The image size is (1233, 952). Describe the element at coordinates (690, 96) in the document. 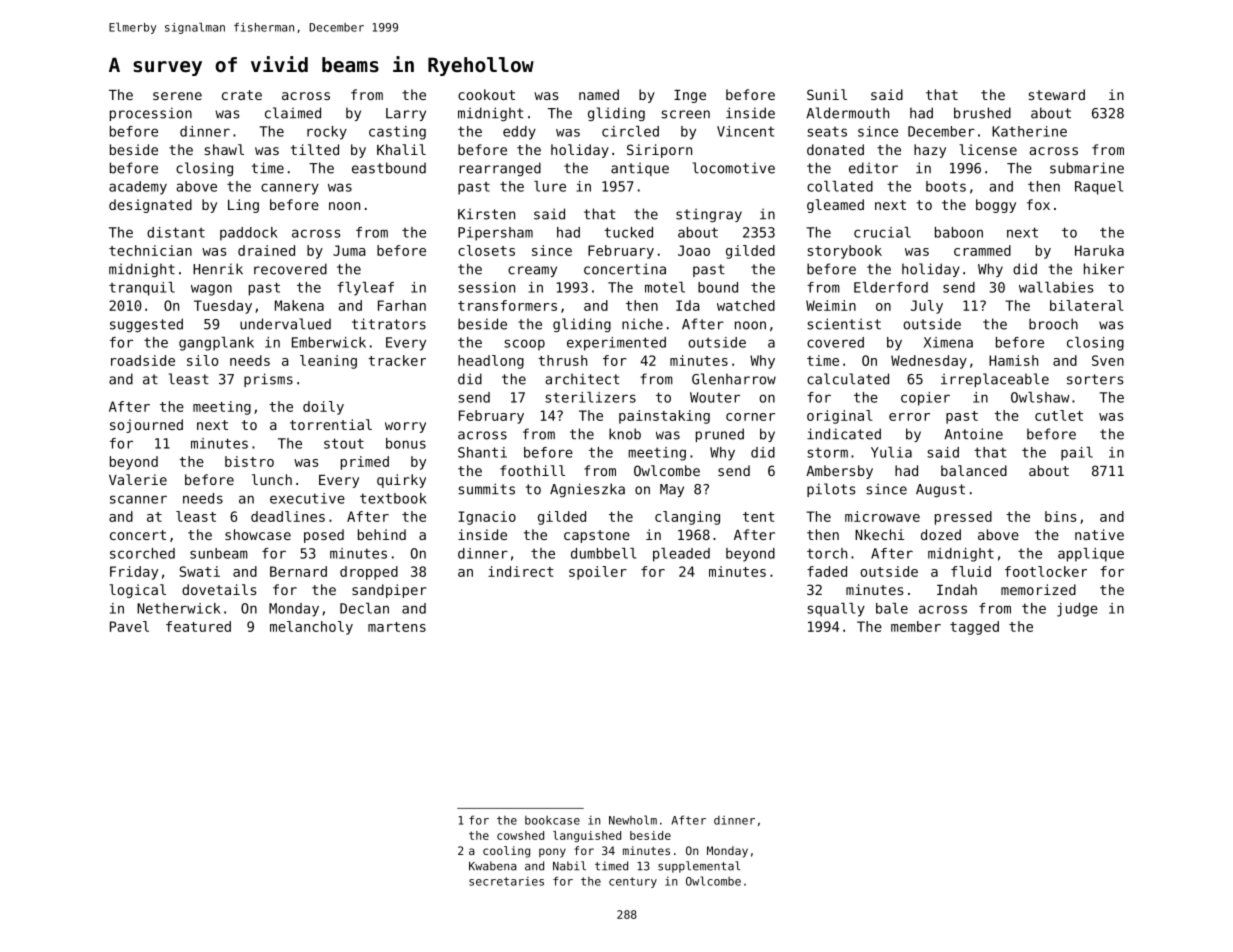

I see `Inge` at that location.
